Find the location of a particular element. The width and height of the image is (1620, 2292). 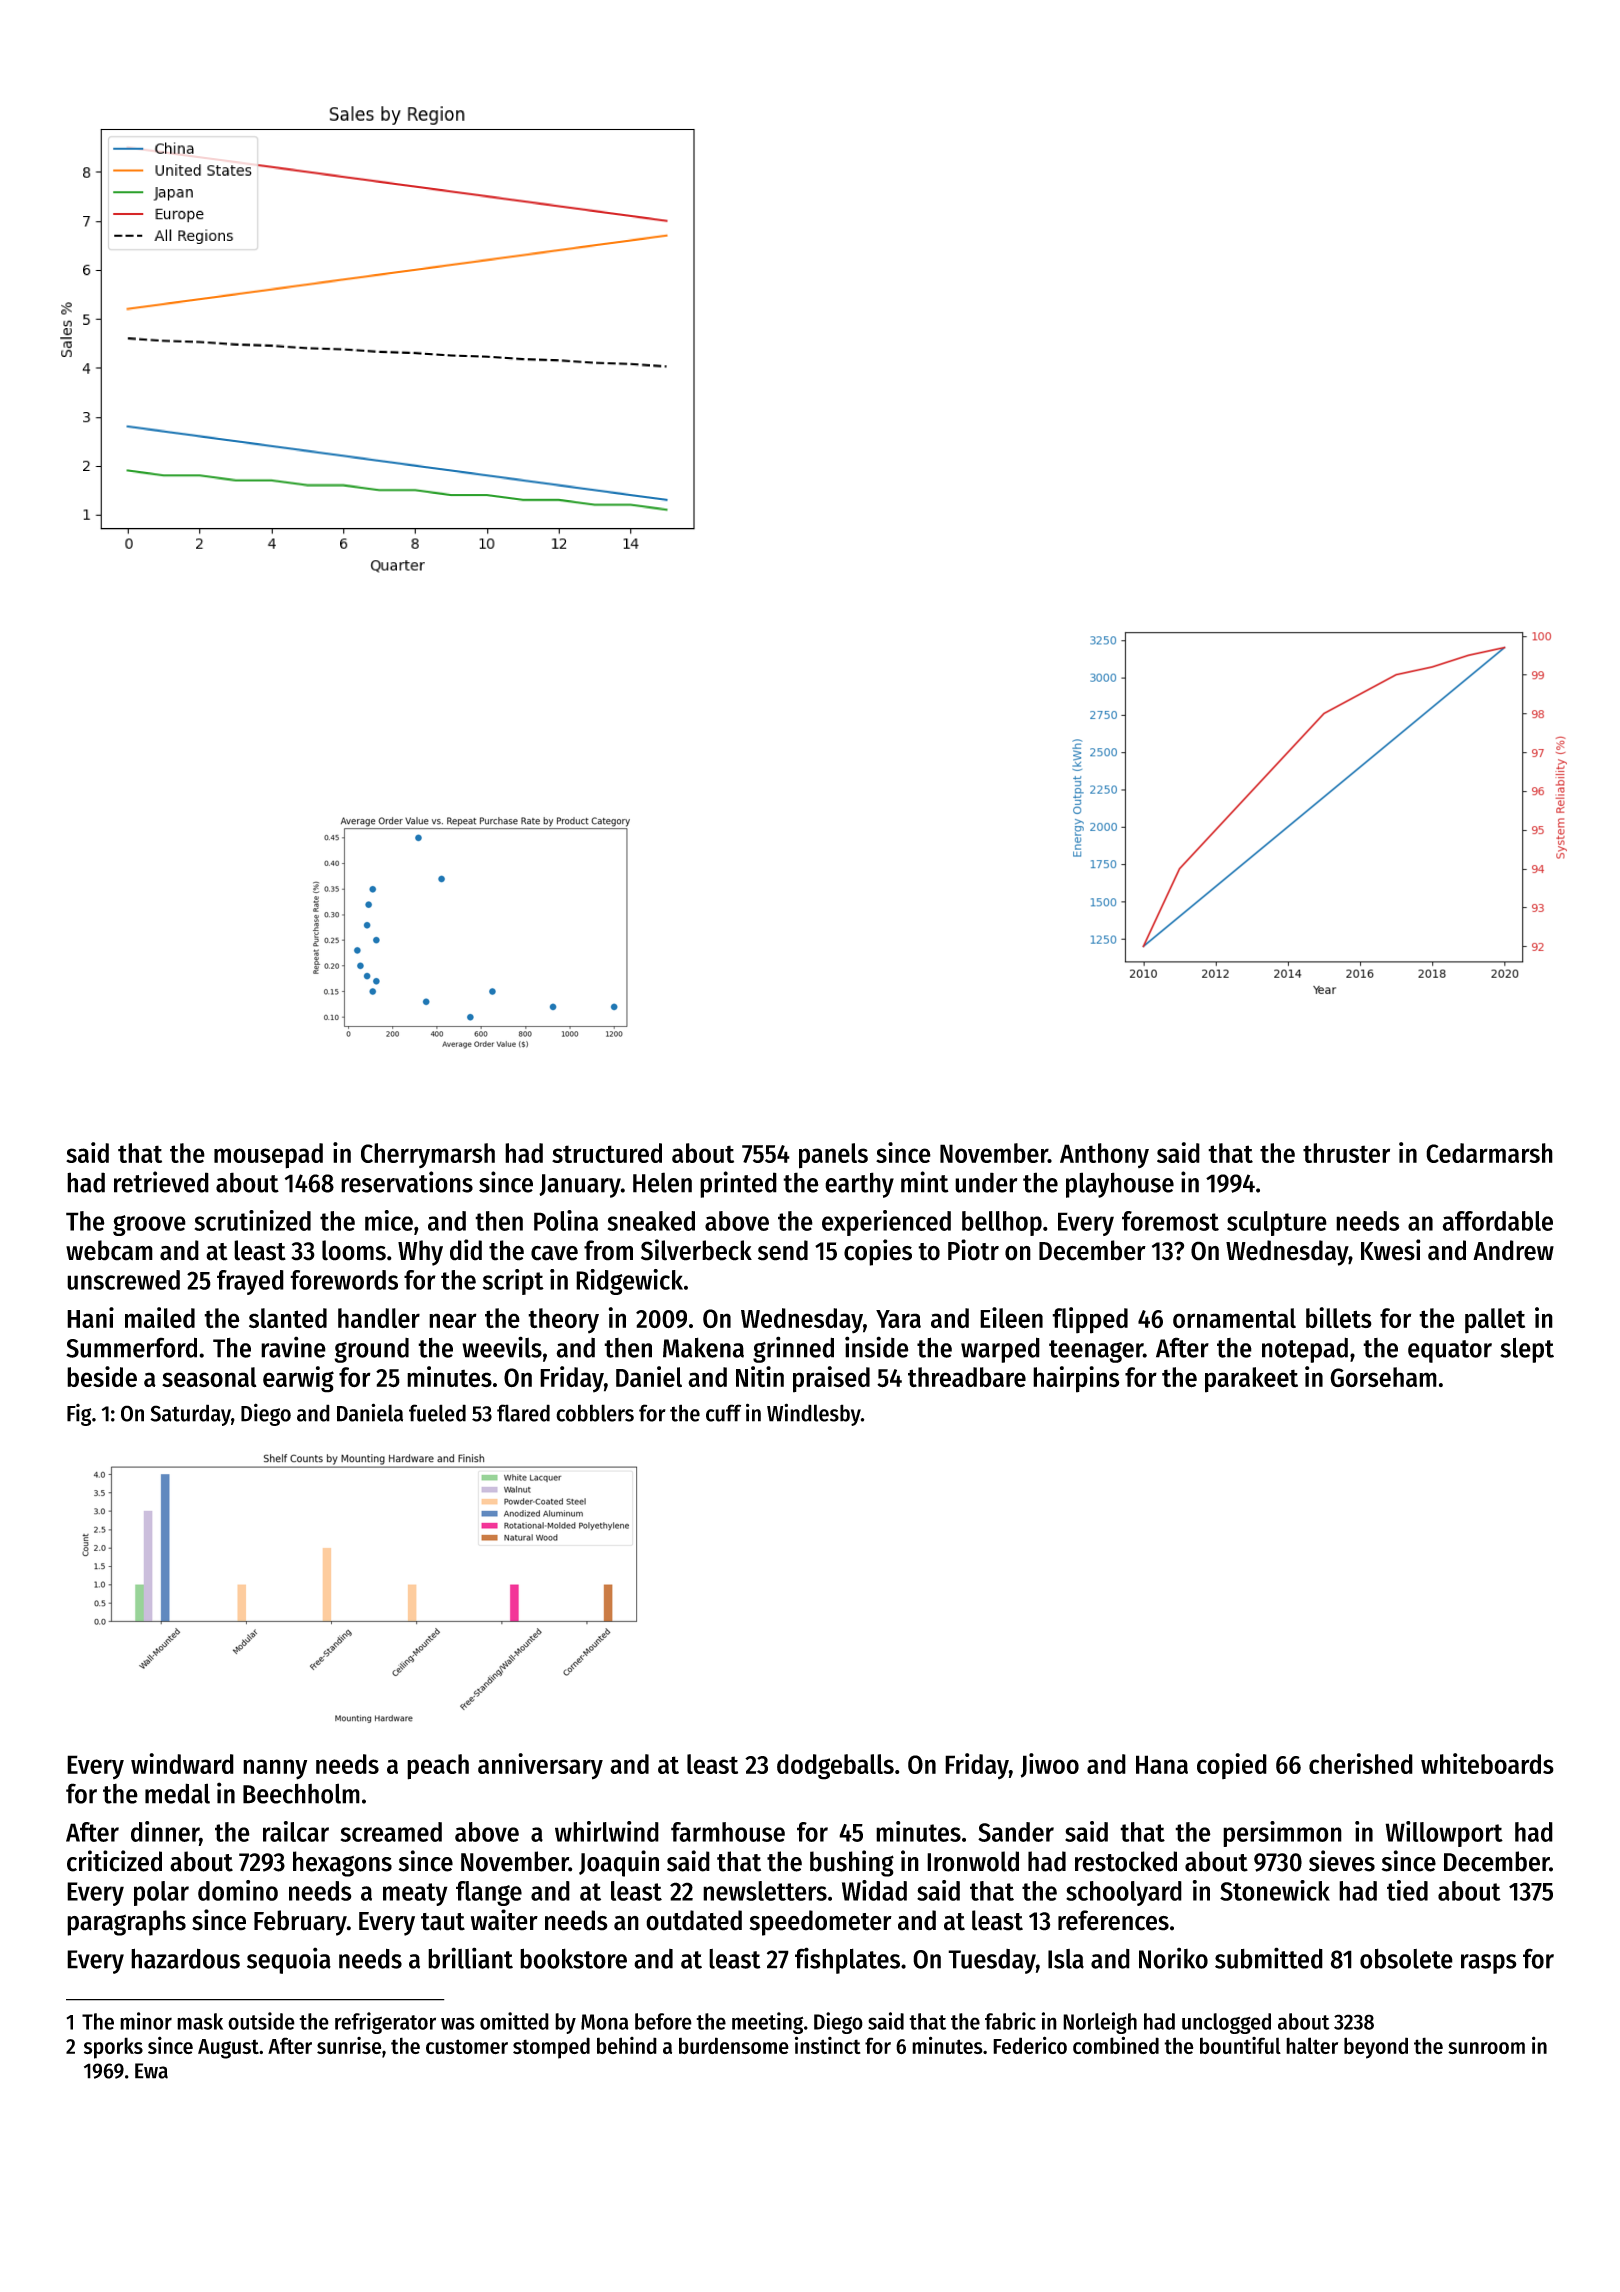

cobblers is located at coordinates (595, 1413).
